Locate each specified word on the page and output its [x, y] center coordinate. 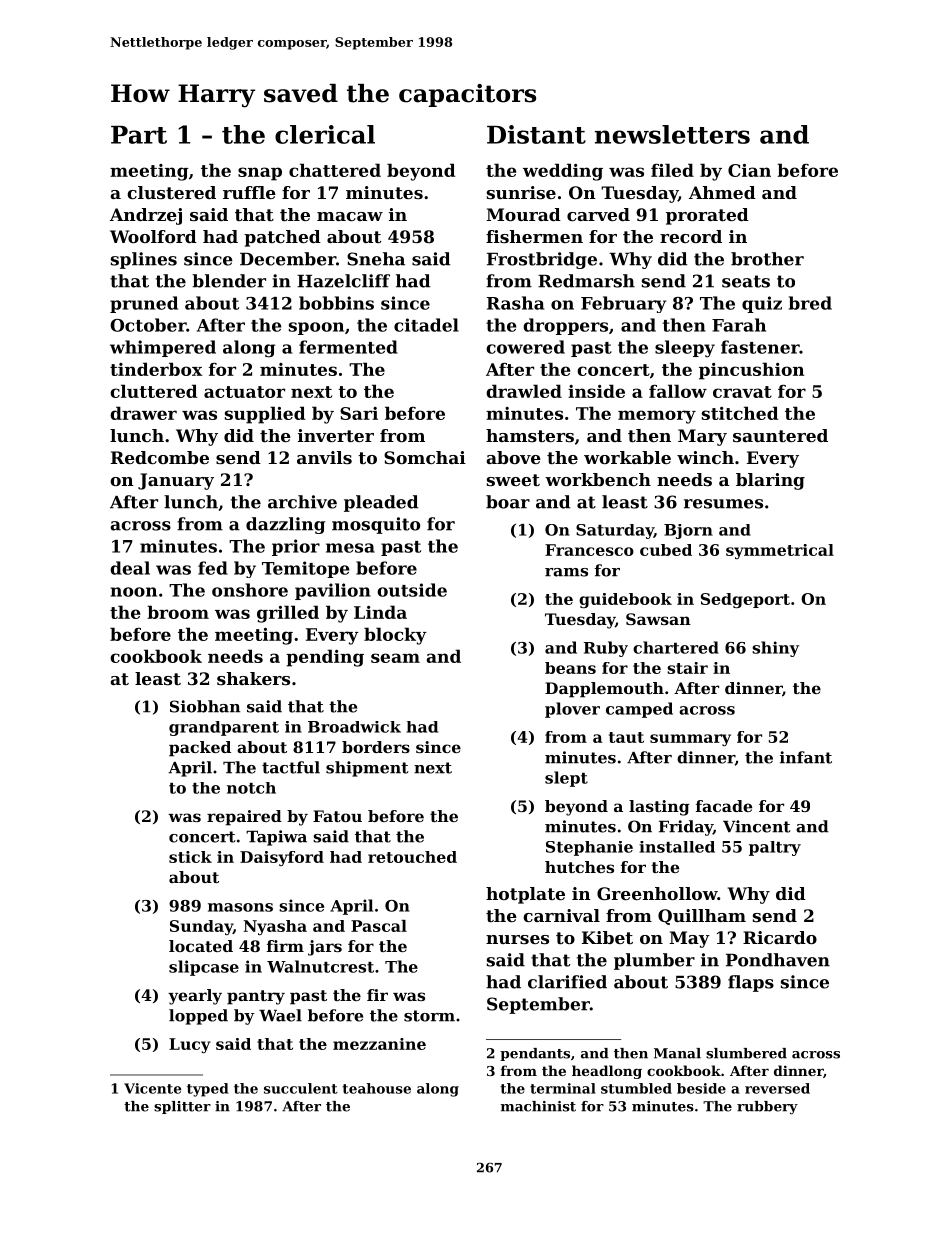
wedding [563, 172]
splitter [182, 1107]
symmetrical [780, 551]
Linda [380, 612]
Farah [739, 325]
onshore [250, 590]
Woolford [153, 236]
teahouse [376, 1088]
